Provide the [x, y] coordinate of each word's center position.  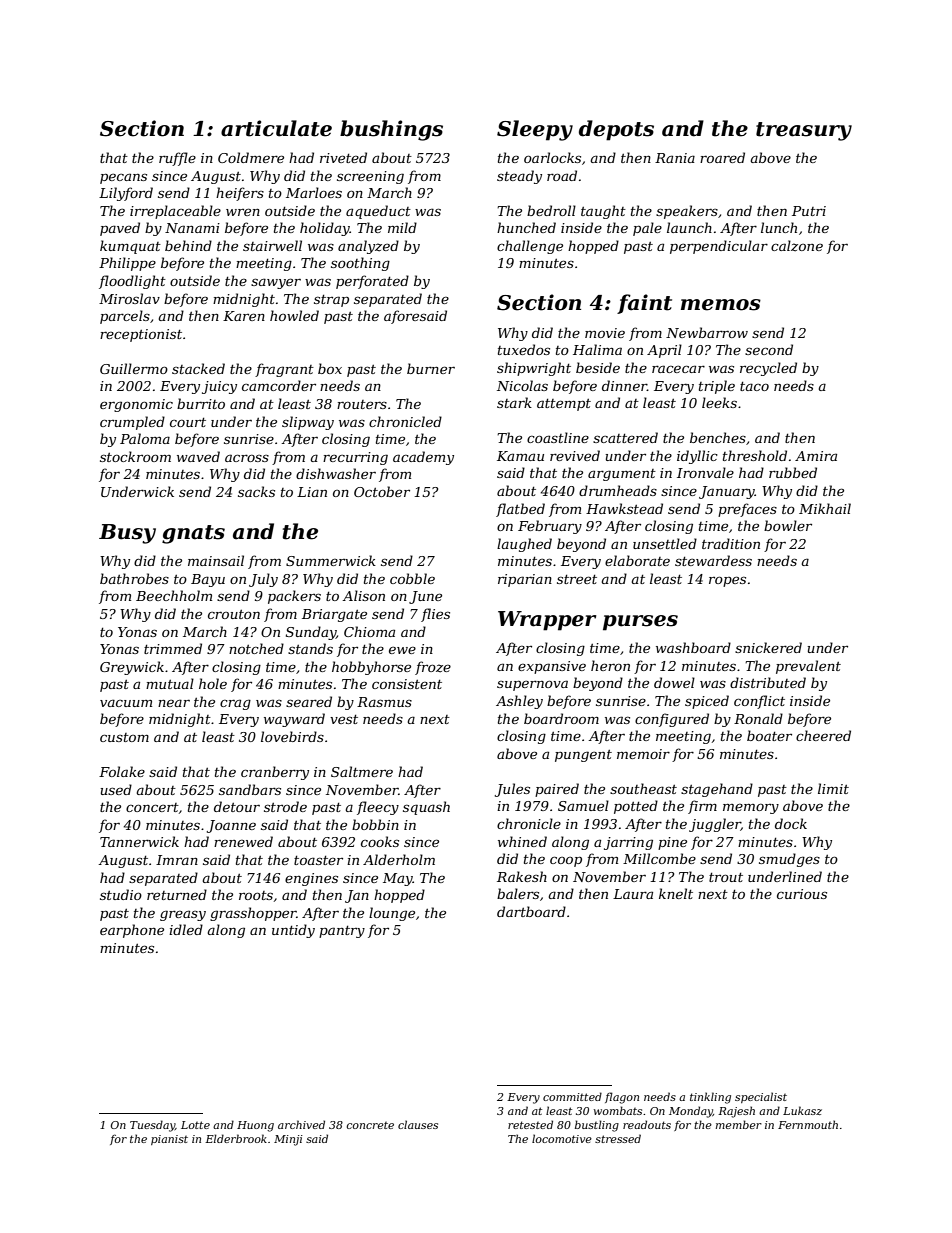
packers [294, 597]
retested [530, 1124]
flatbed [520, 510]
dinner [624, 385]
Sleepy [535, 130]
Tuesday [152, 1126]
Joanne [231, 826]
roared [722, 157]
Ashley [519, 702]
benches [718, 437]
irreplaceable [175, 212]
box [330, 368]
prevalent [808, 667]
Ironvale [705, 472]
